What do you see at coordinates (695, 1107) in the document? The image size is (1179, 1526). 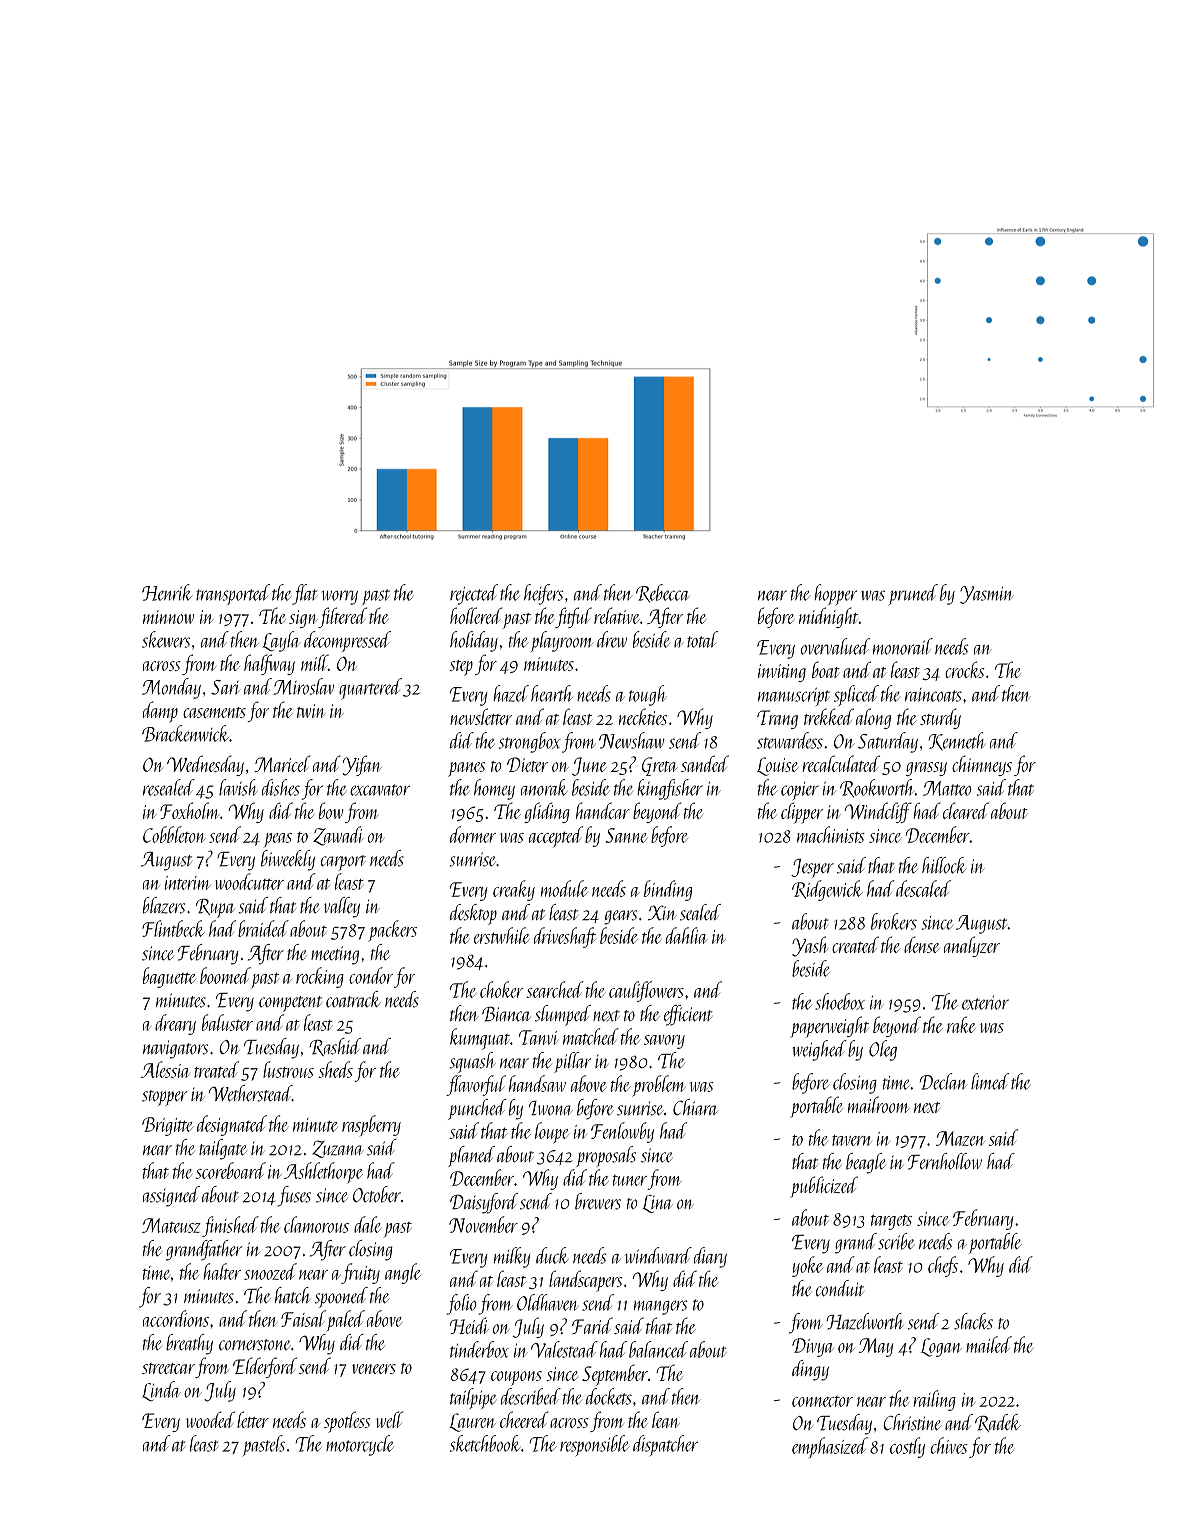 I see `Chiara` at bounding box center [695, 1107].
